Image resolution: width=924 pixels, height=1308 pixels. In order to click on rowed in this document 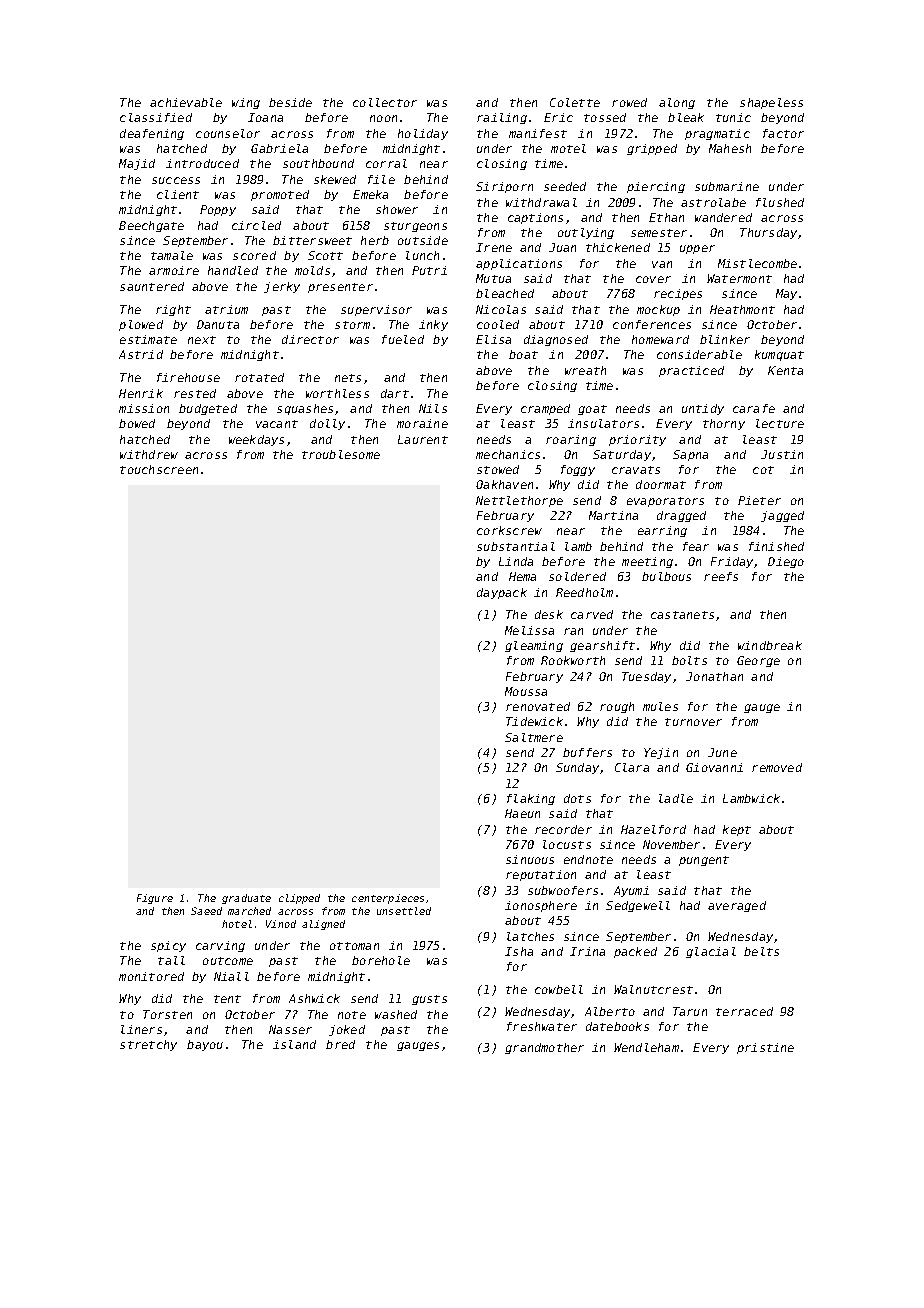, I will do `click(629, 102)`.
